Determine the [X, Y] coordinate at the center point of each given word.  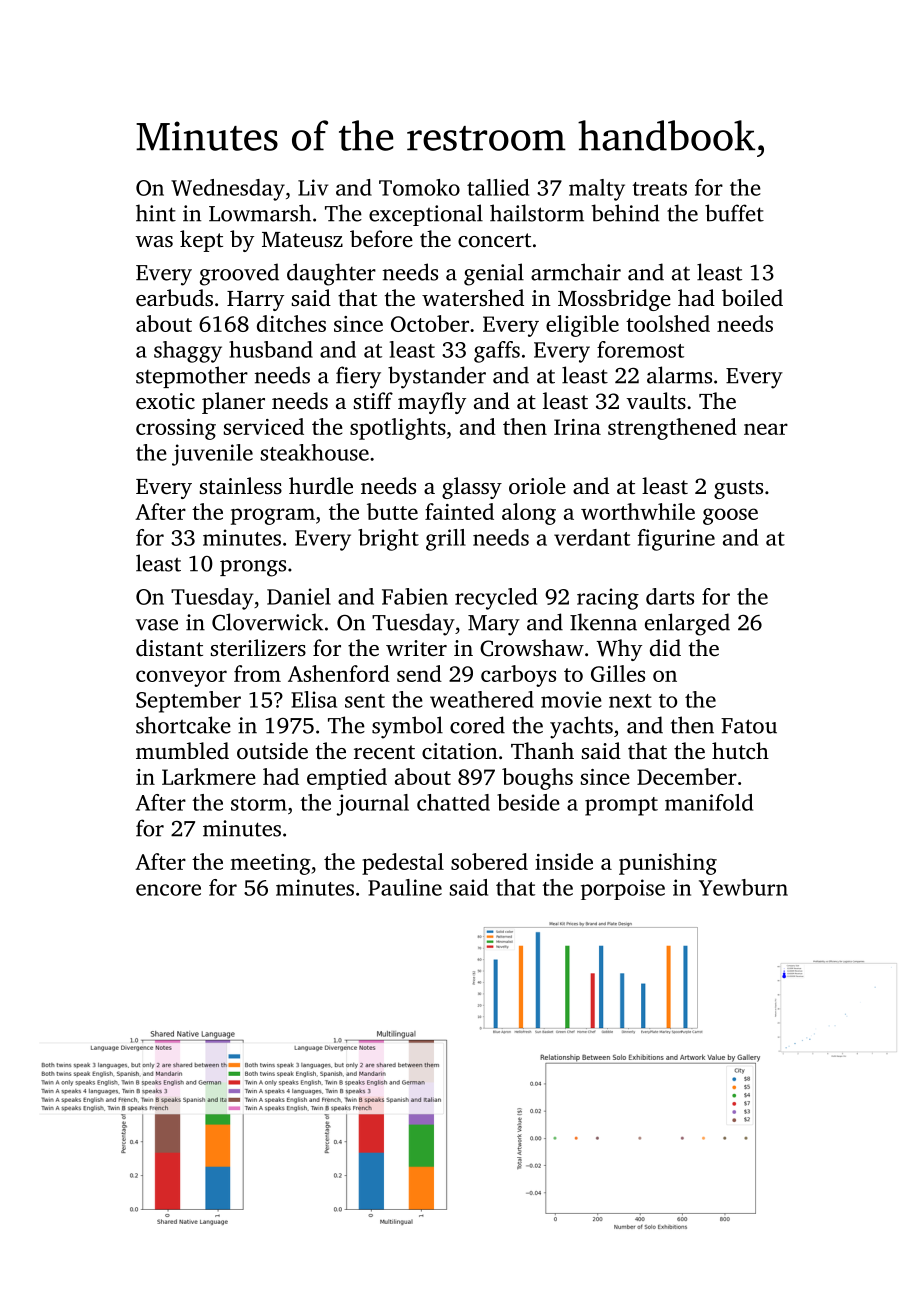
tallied [498, 187]
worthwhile [638, 511]
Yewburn [743, 887]
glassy [472, 488]
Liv [313, 187]
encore [168, 890]
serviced [264, 426]
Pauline [405, 887]
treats [659, 189]
